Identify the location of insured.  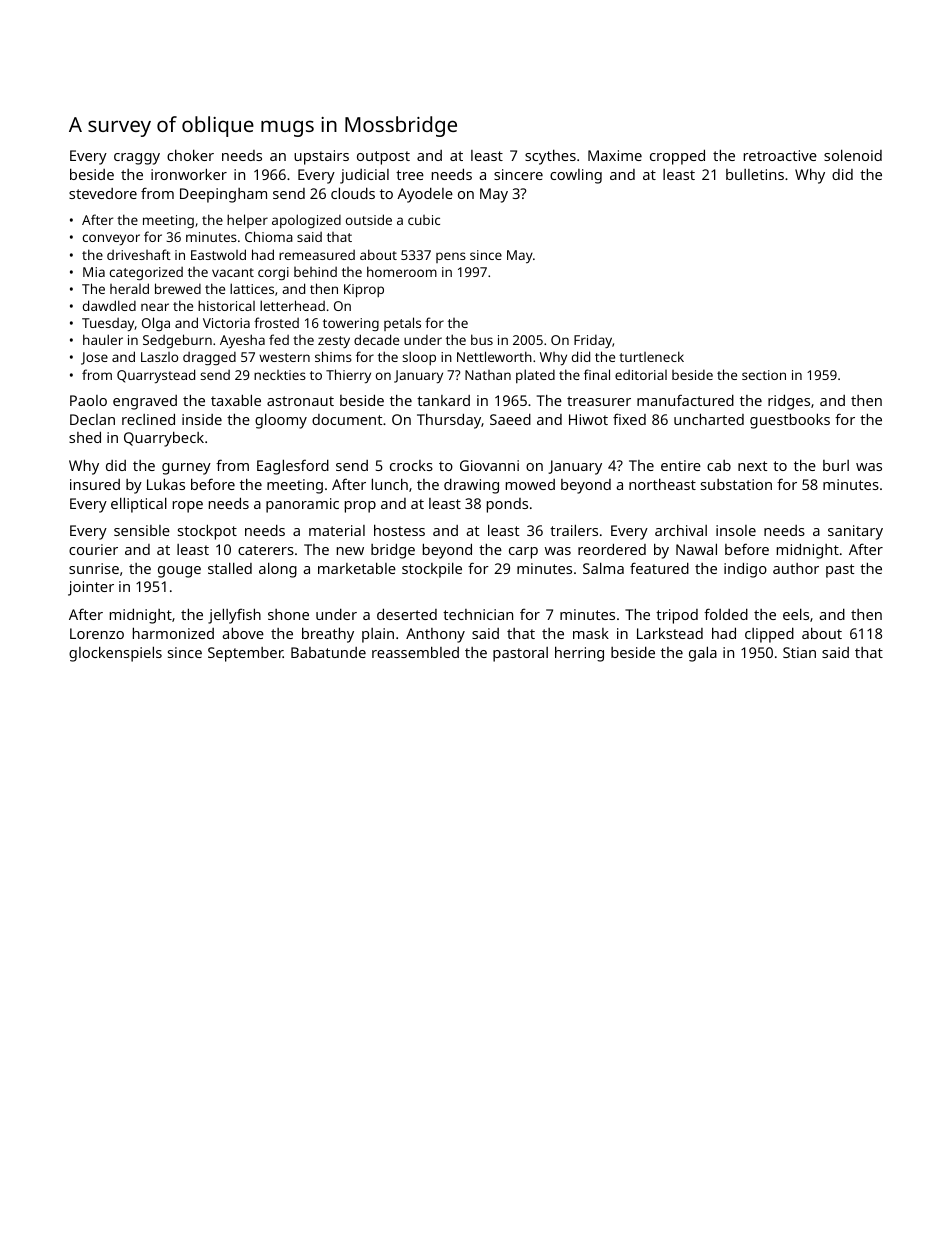
(95, 484).
